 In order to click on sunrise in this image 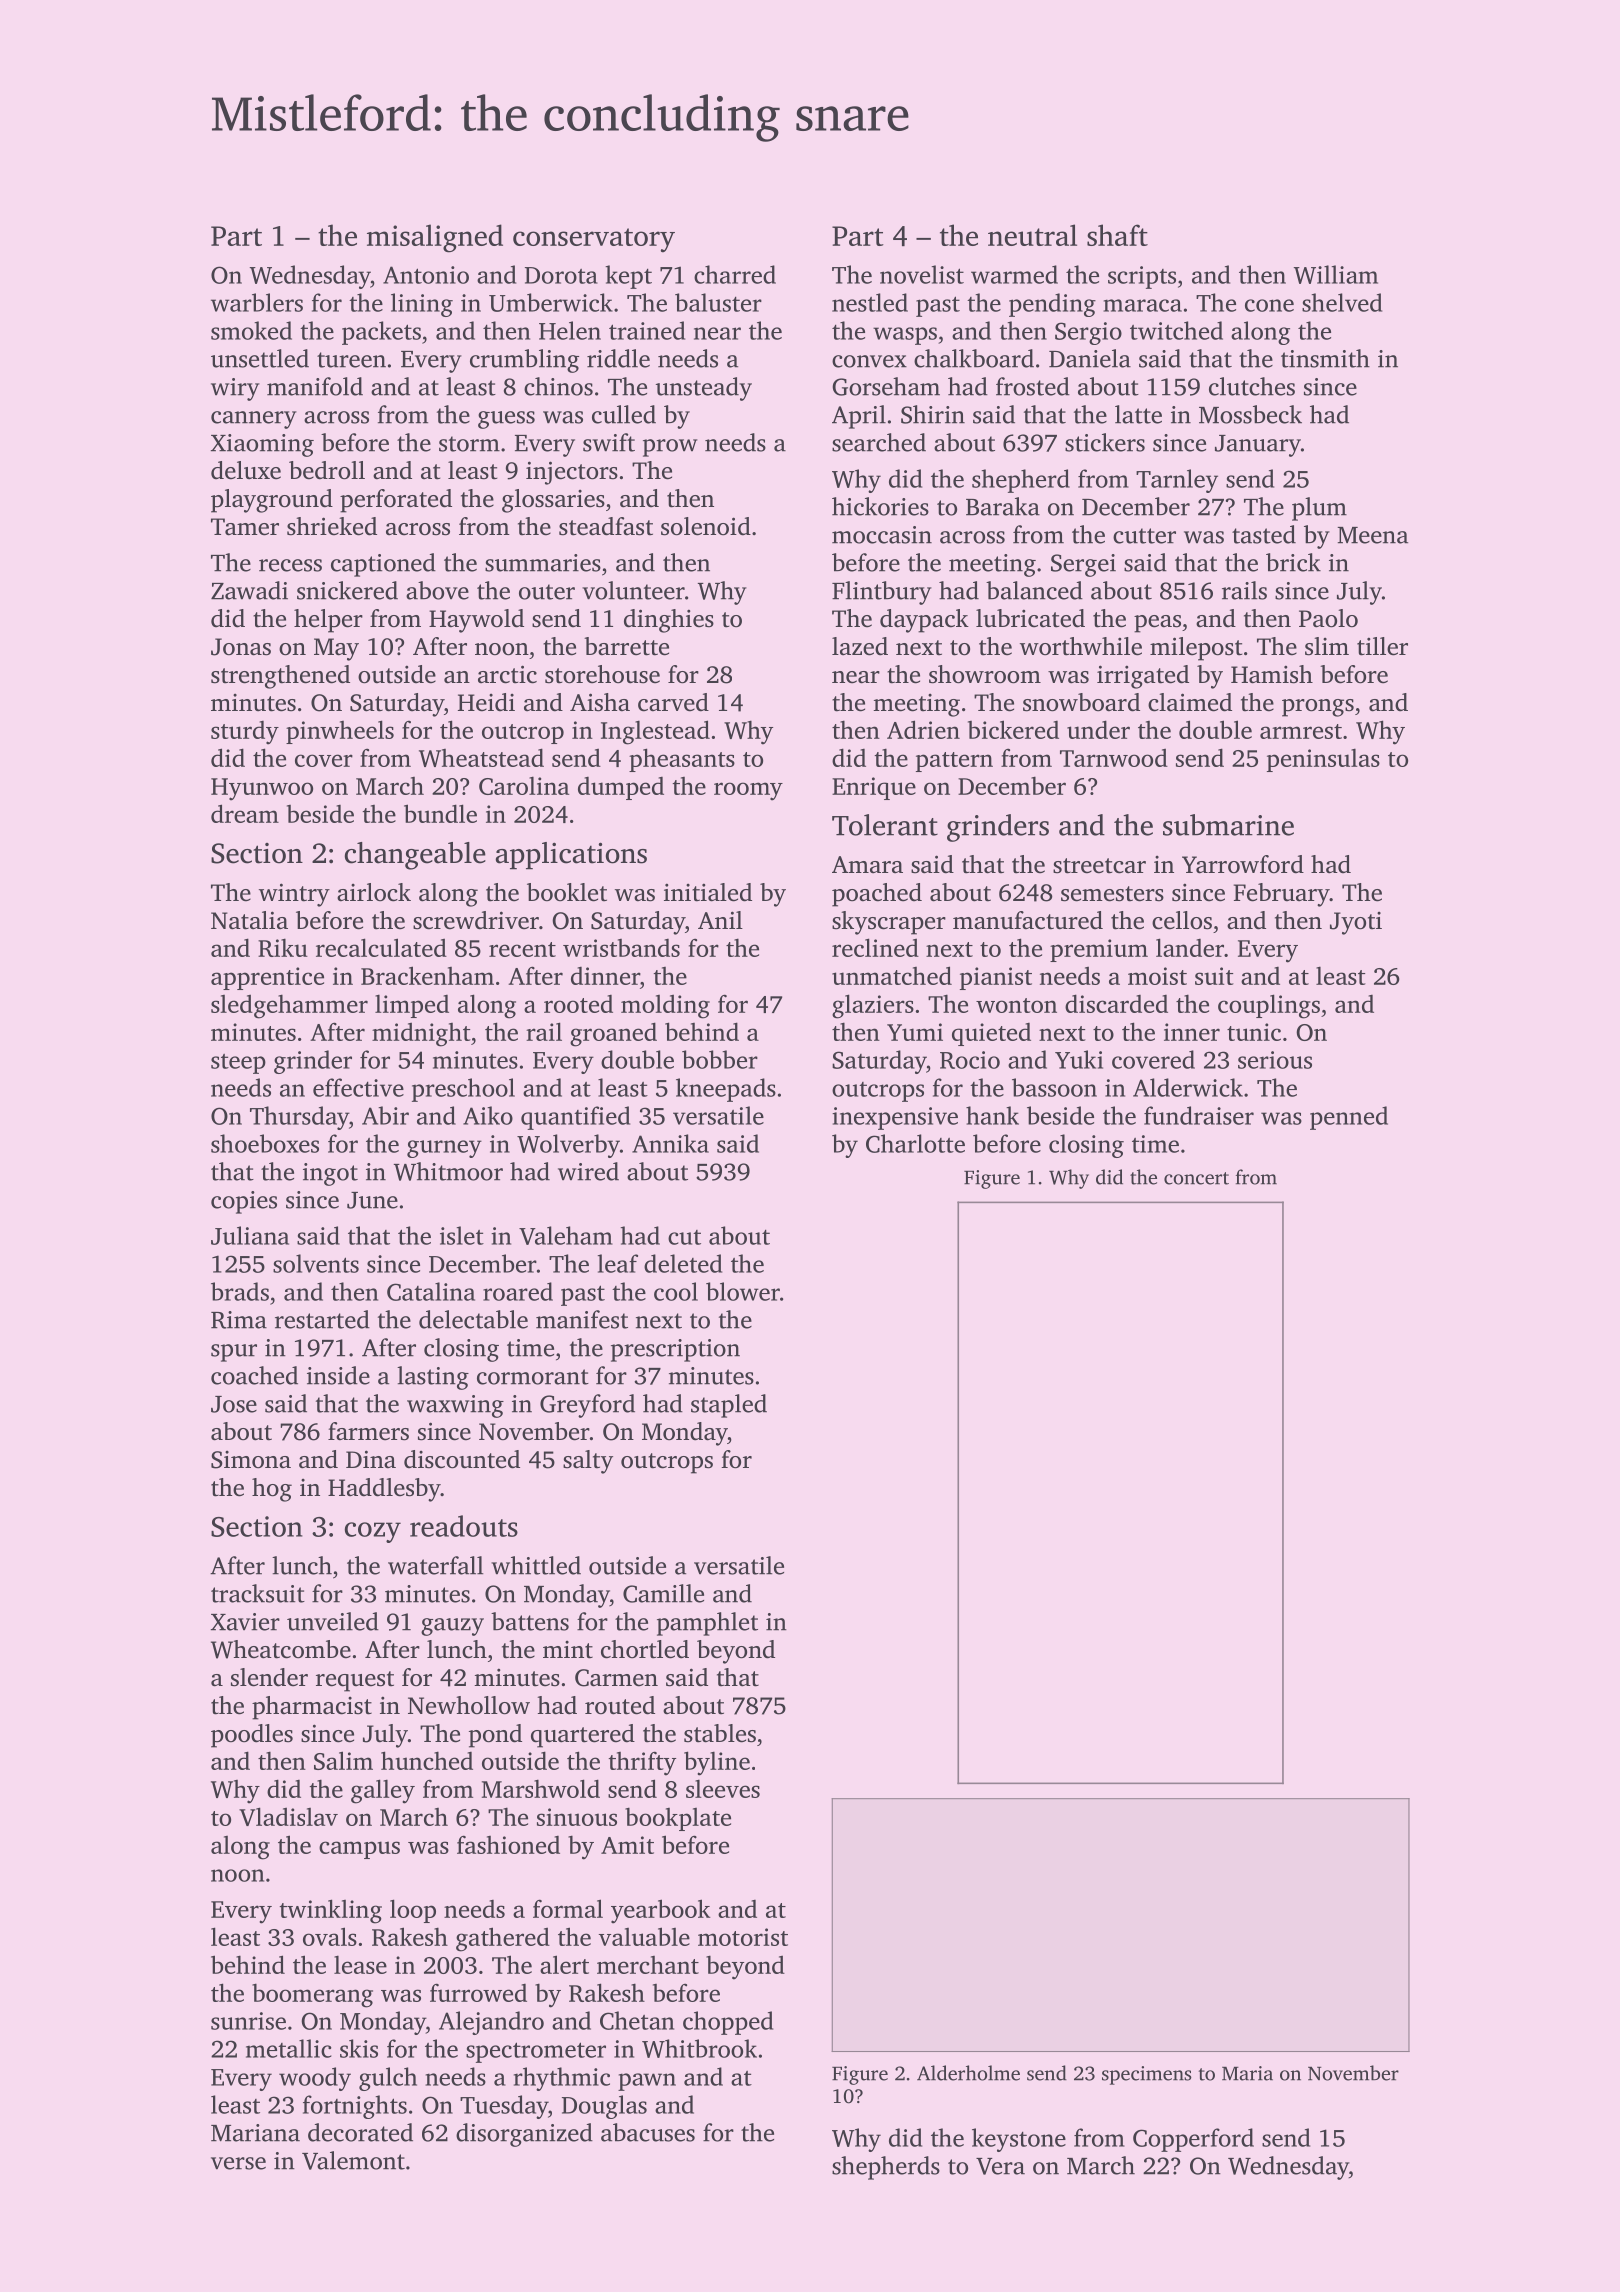, I will do `click(248, 2021)`.
